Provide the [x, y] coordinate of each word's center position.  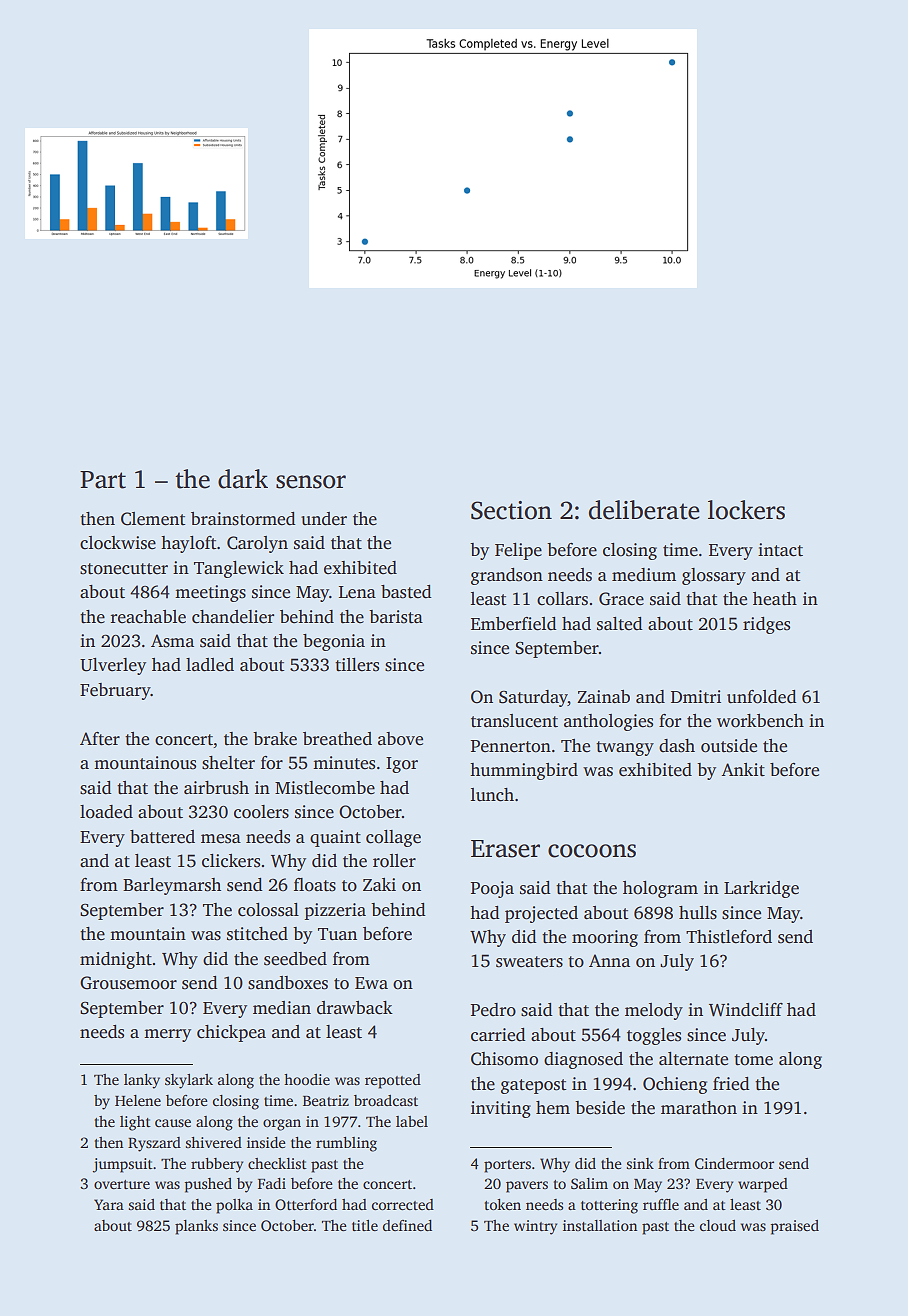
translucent [514, 721]
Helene [138, 1100]
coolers [261, 812]
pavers [527, 1187]
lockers [746, 510]
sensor [311, 482]
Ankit [743, 770]
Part [103, 480]
